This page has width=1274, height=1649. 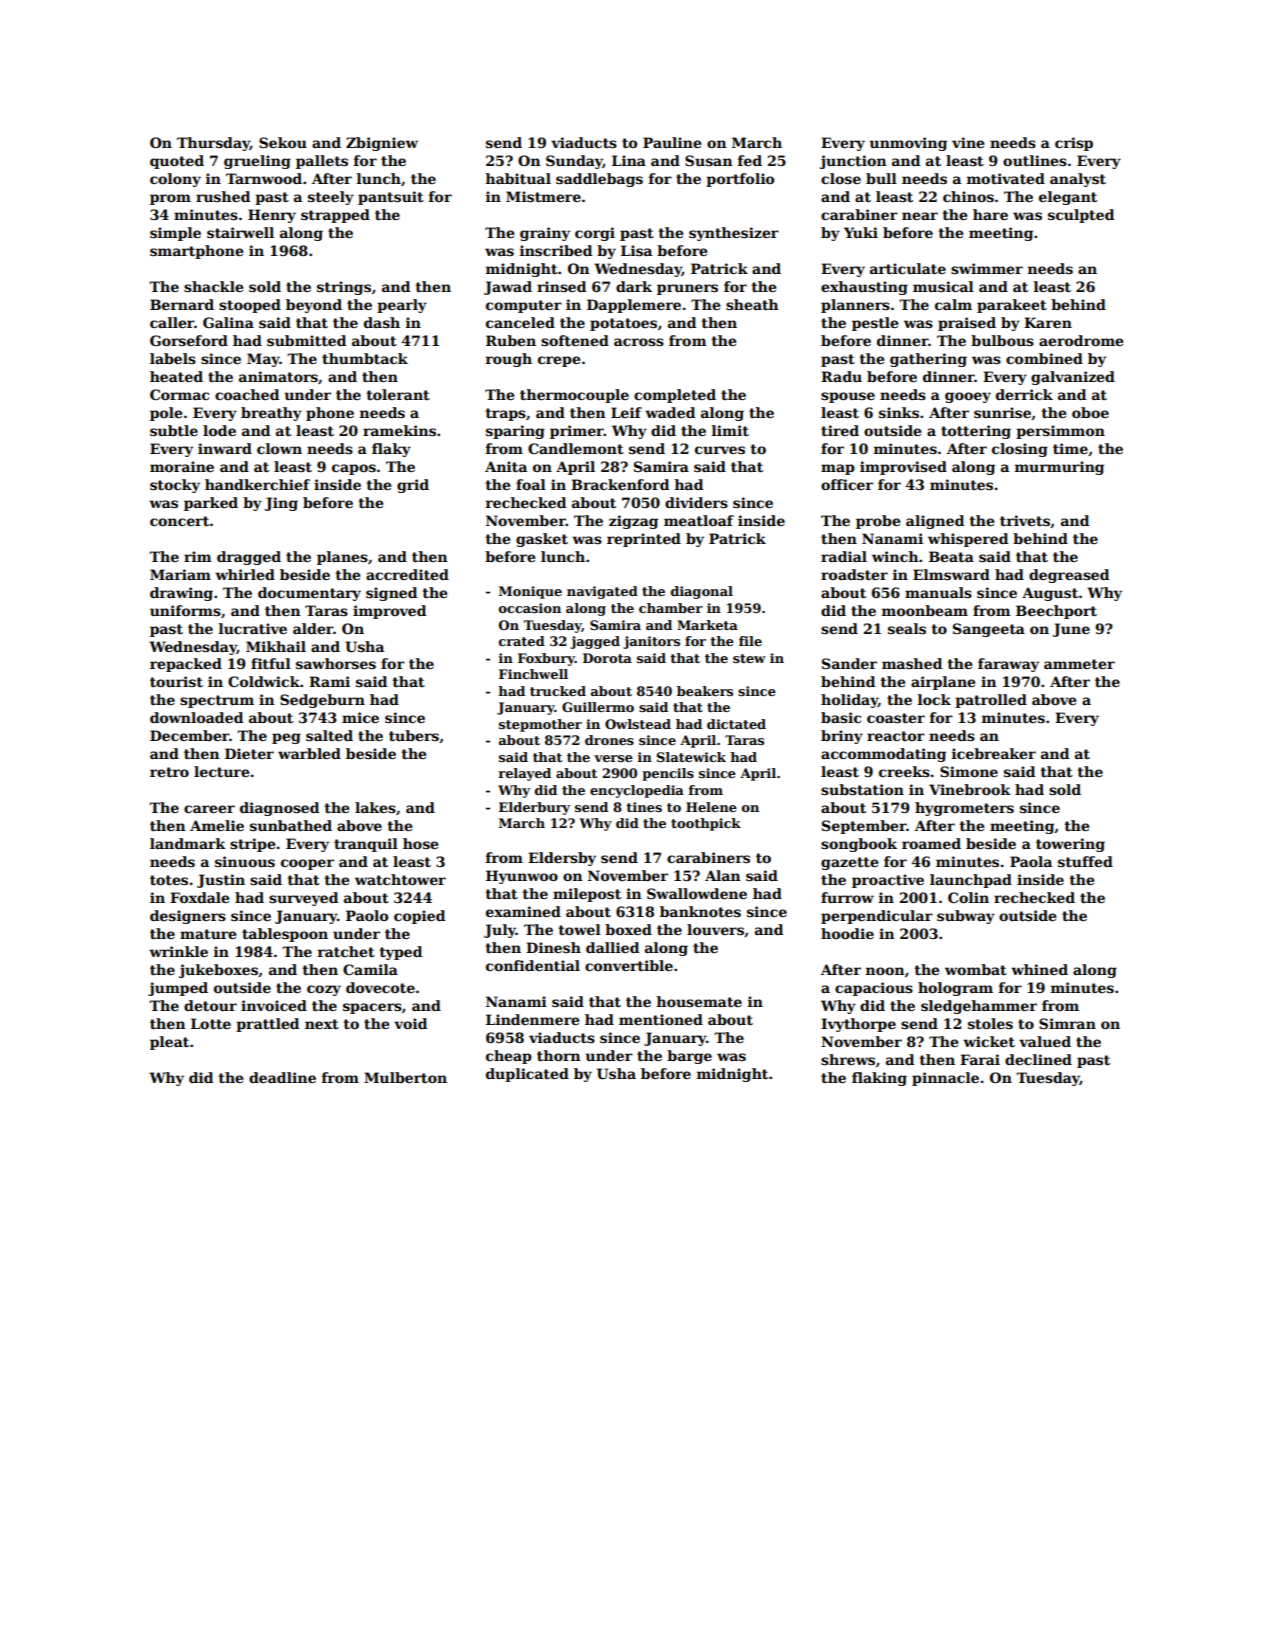 What do you see at coordinates (1090, 412) in the page?
I see `oboe` at bounding box center [1090, 412].
